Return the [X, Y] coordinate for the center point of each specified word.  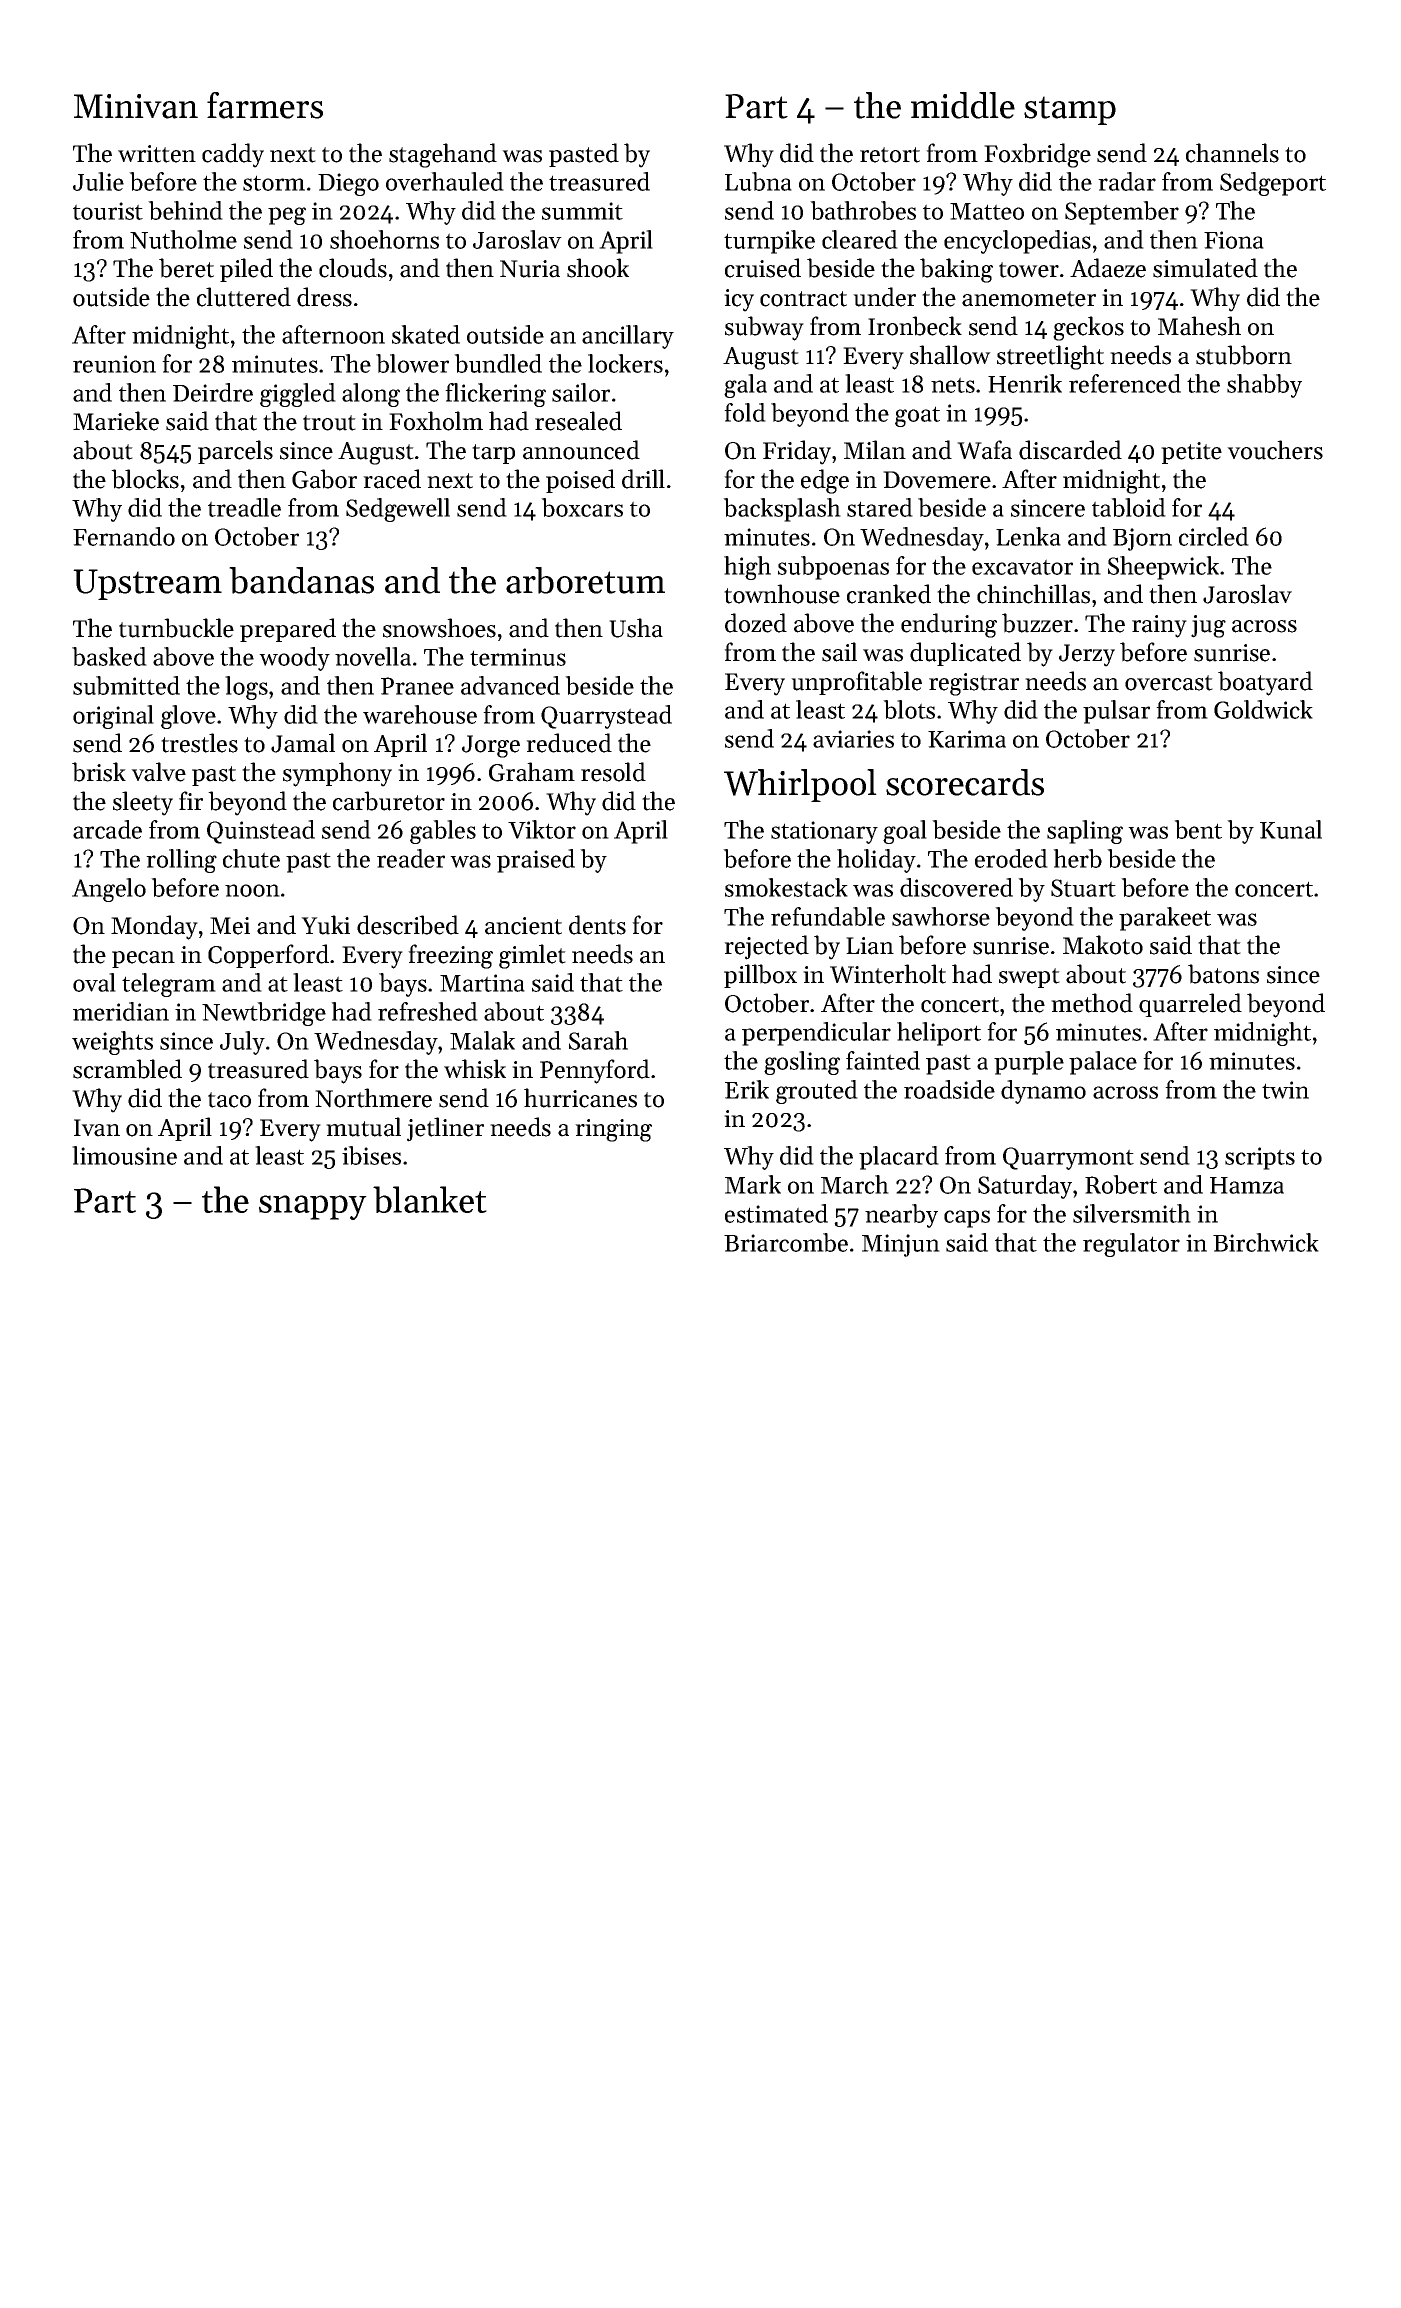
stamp [1070, 110]
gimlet [532, 956]
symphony [337, 774]
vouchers [1275, 450]
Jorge [491, 746]
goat [917, 416]
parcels [235, 452]
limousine [124, 1155]
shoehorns [384, 239]
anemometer [1029, 299]
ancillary [628, 337]
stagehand [443, 155]
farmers [265, 105]
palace [1103, 1063]
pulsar [1116, 712]
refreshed [428, 1011]
